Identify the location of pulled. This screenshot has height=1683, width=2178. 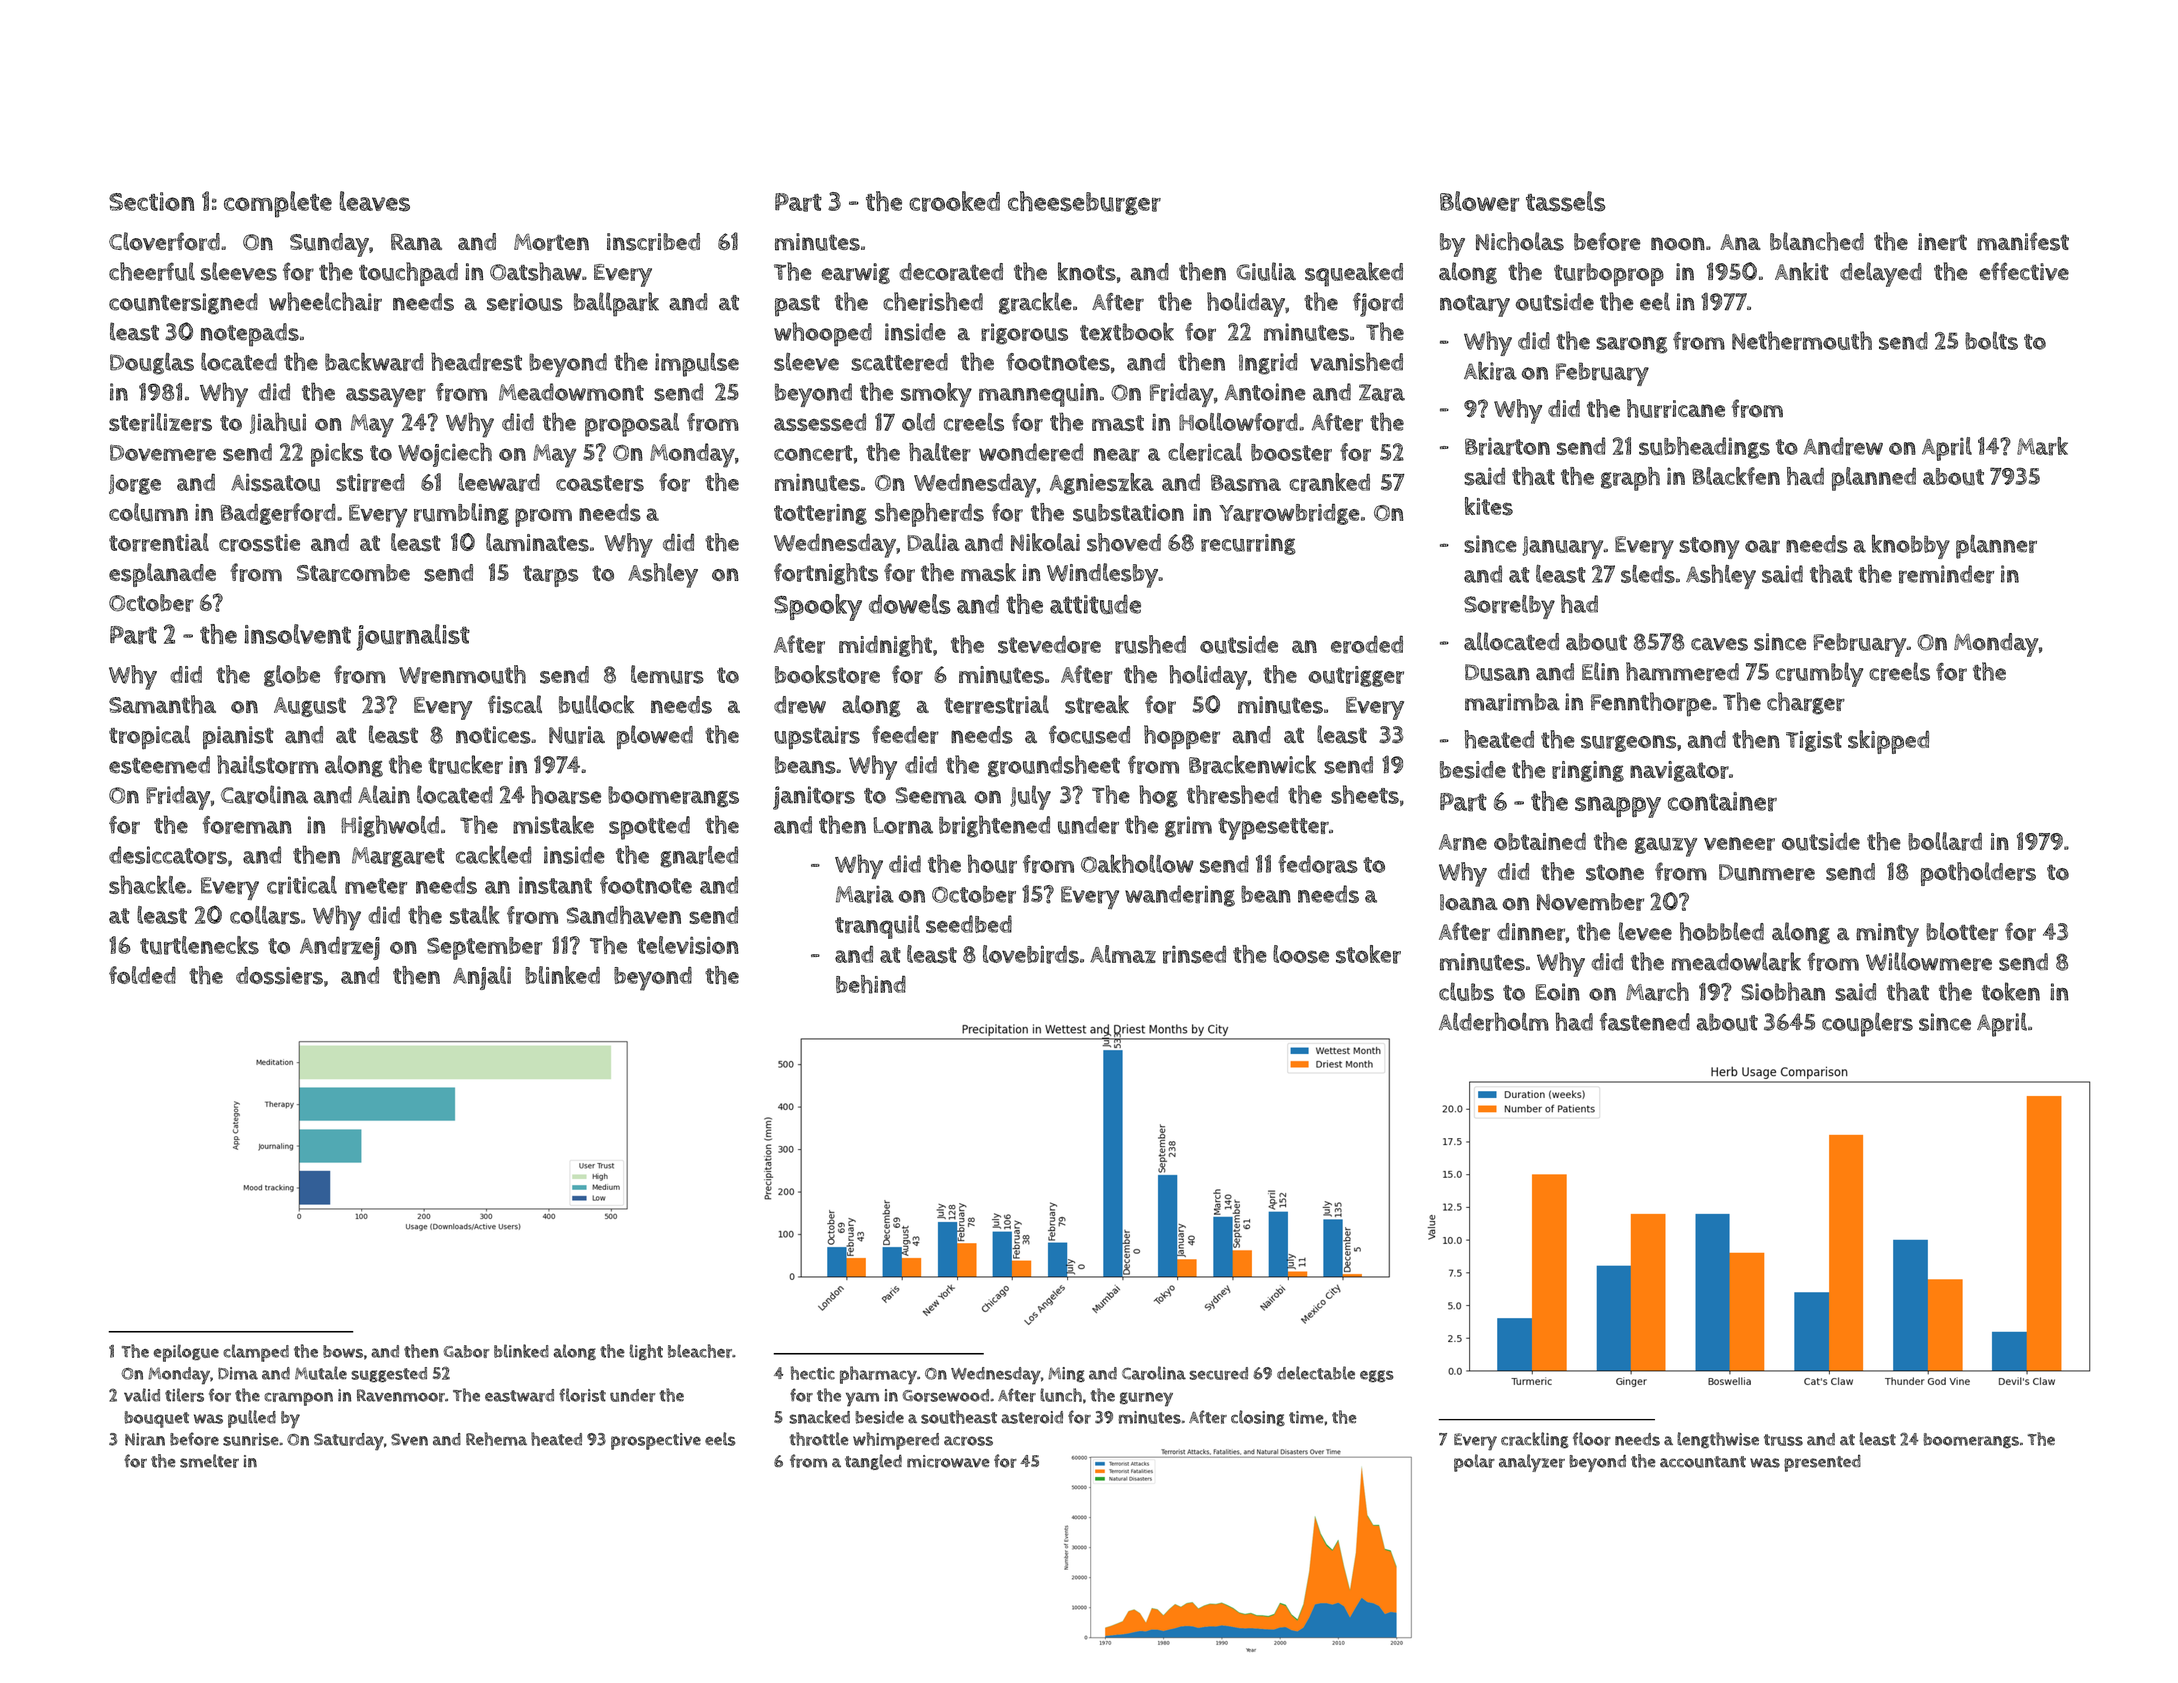
(252, 1419).
